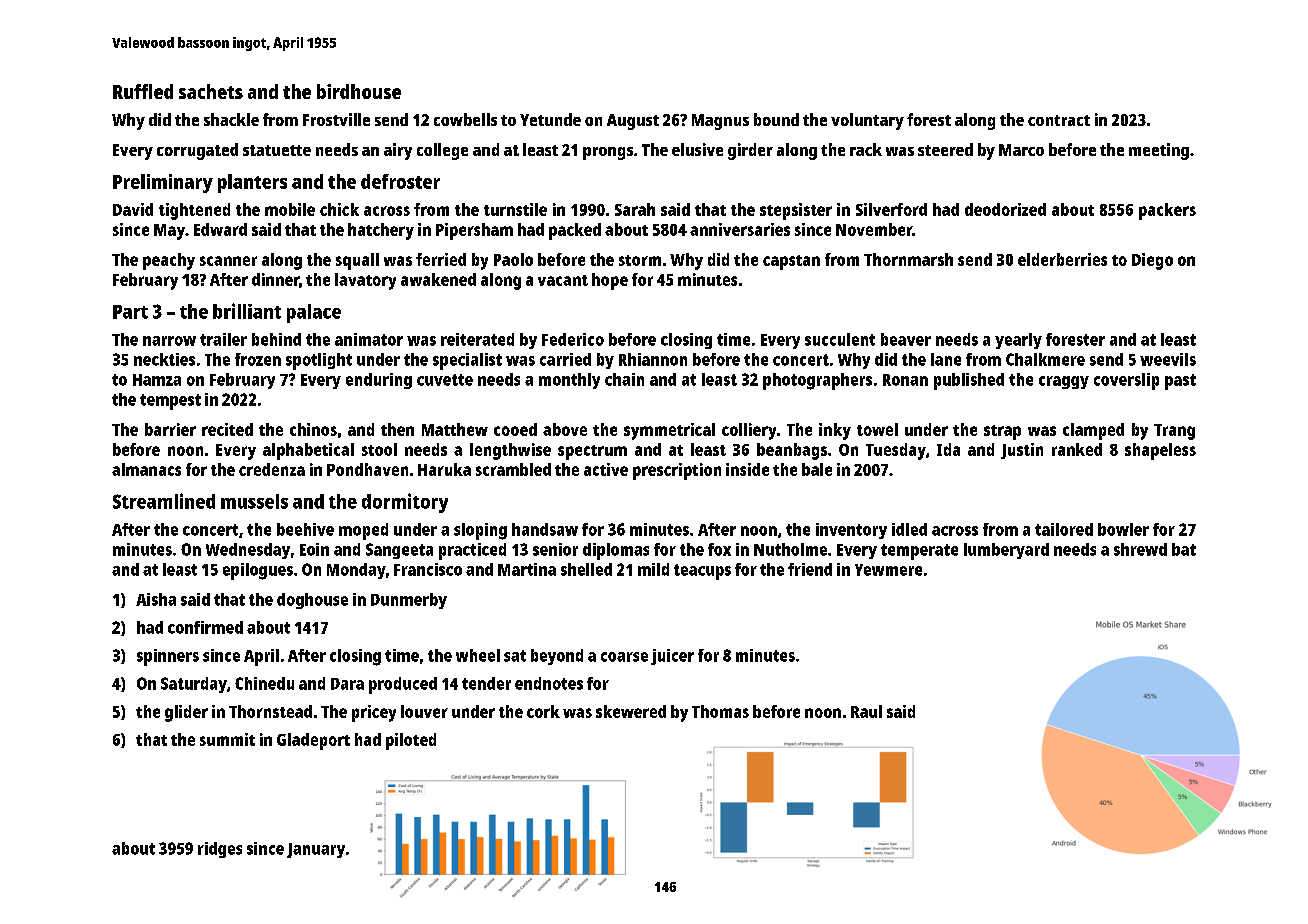  I want to click on piloted, so click(411, 741).
